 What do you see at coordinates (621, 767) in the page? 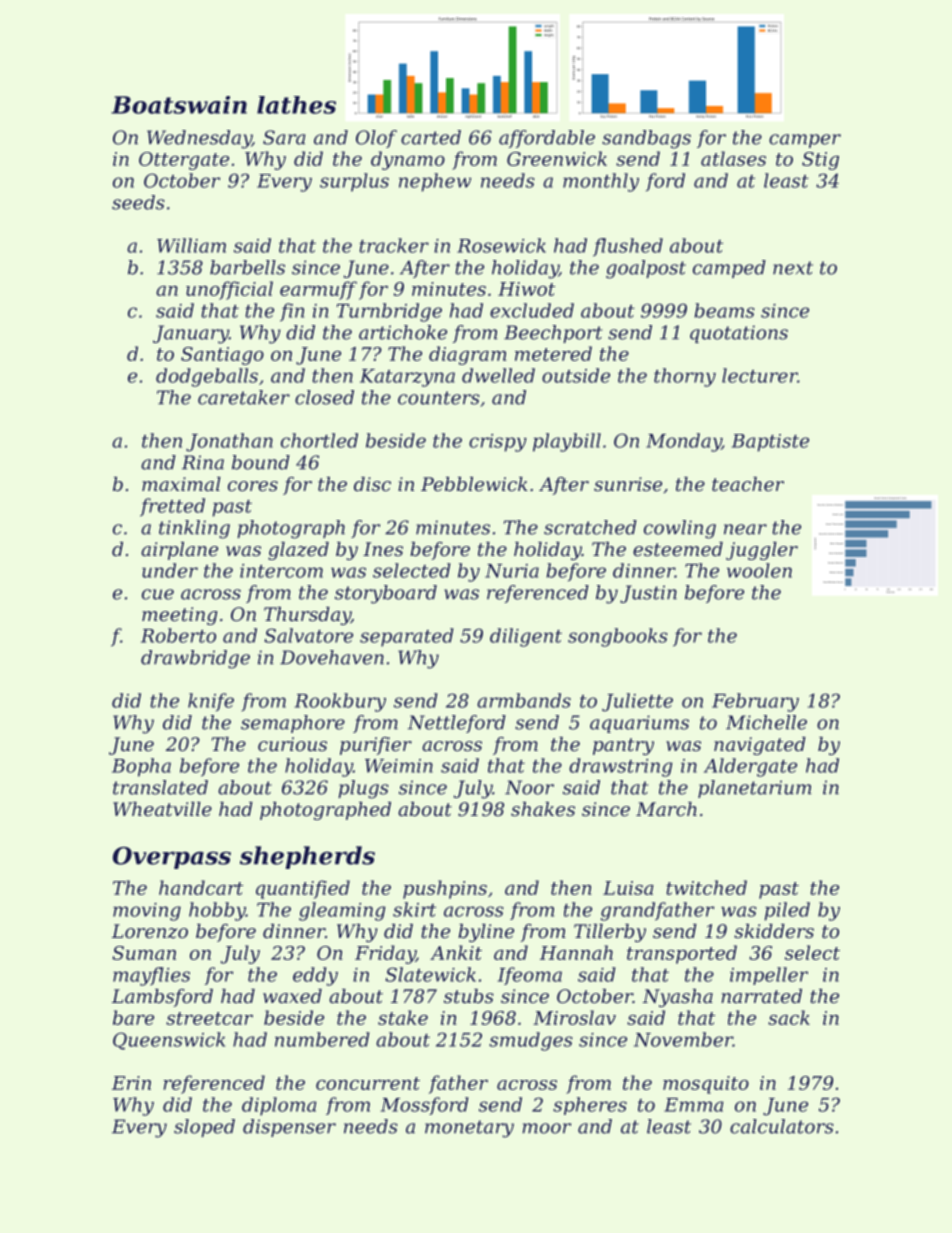
I see `drawstring` at bounding box center [621, 767].
